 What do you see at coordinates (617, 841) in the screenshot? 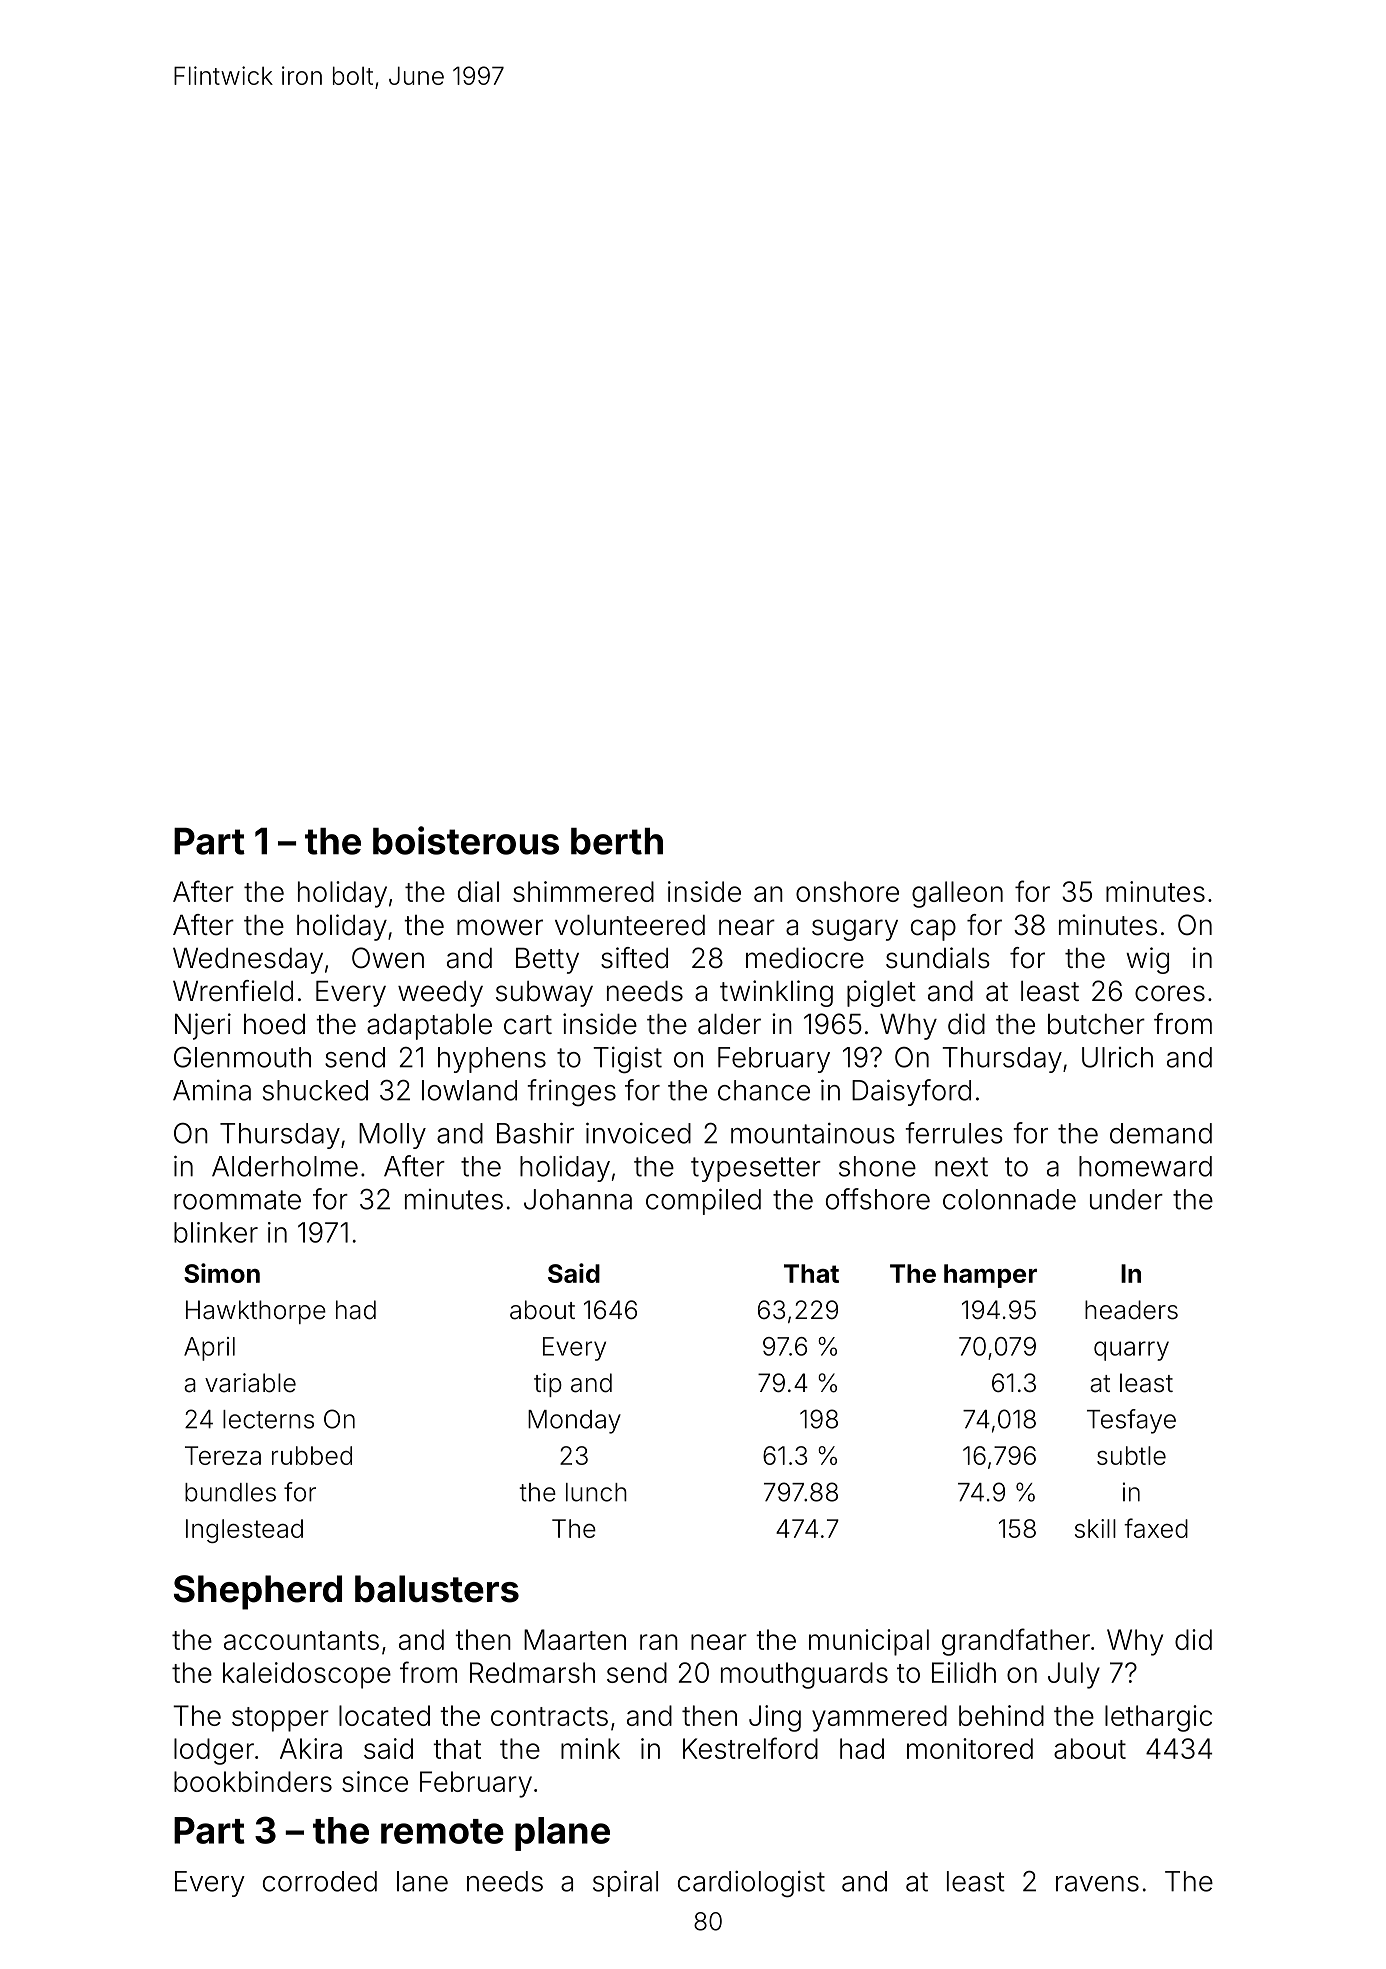
I see `berth` at bounding box center [617, 841].
